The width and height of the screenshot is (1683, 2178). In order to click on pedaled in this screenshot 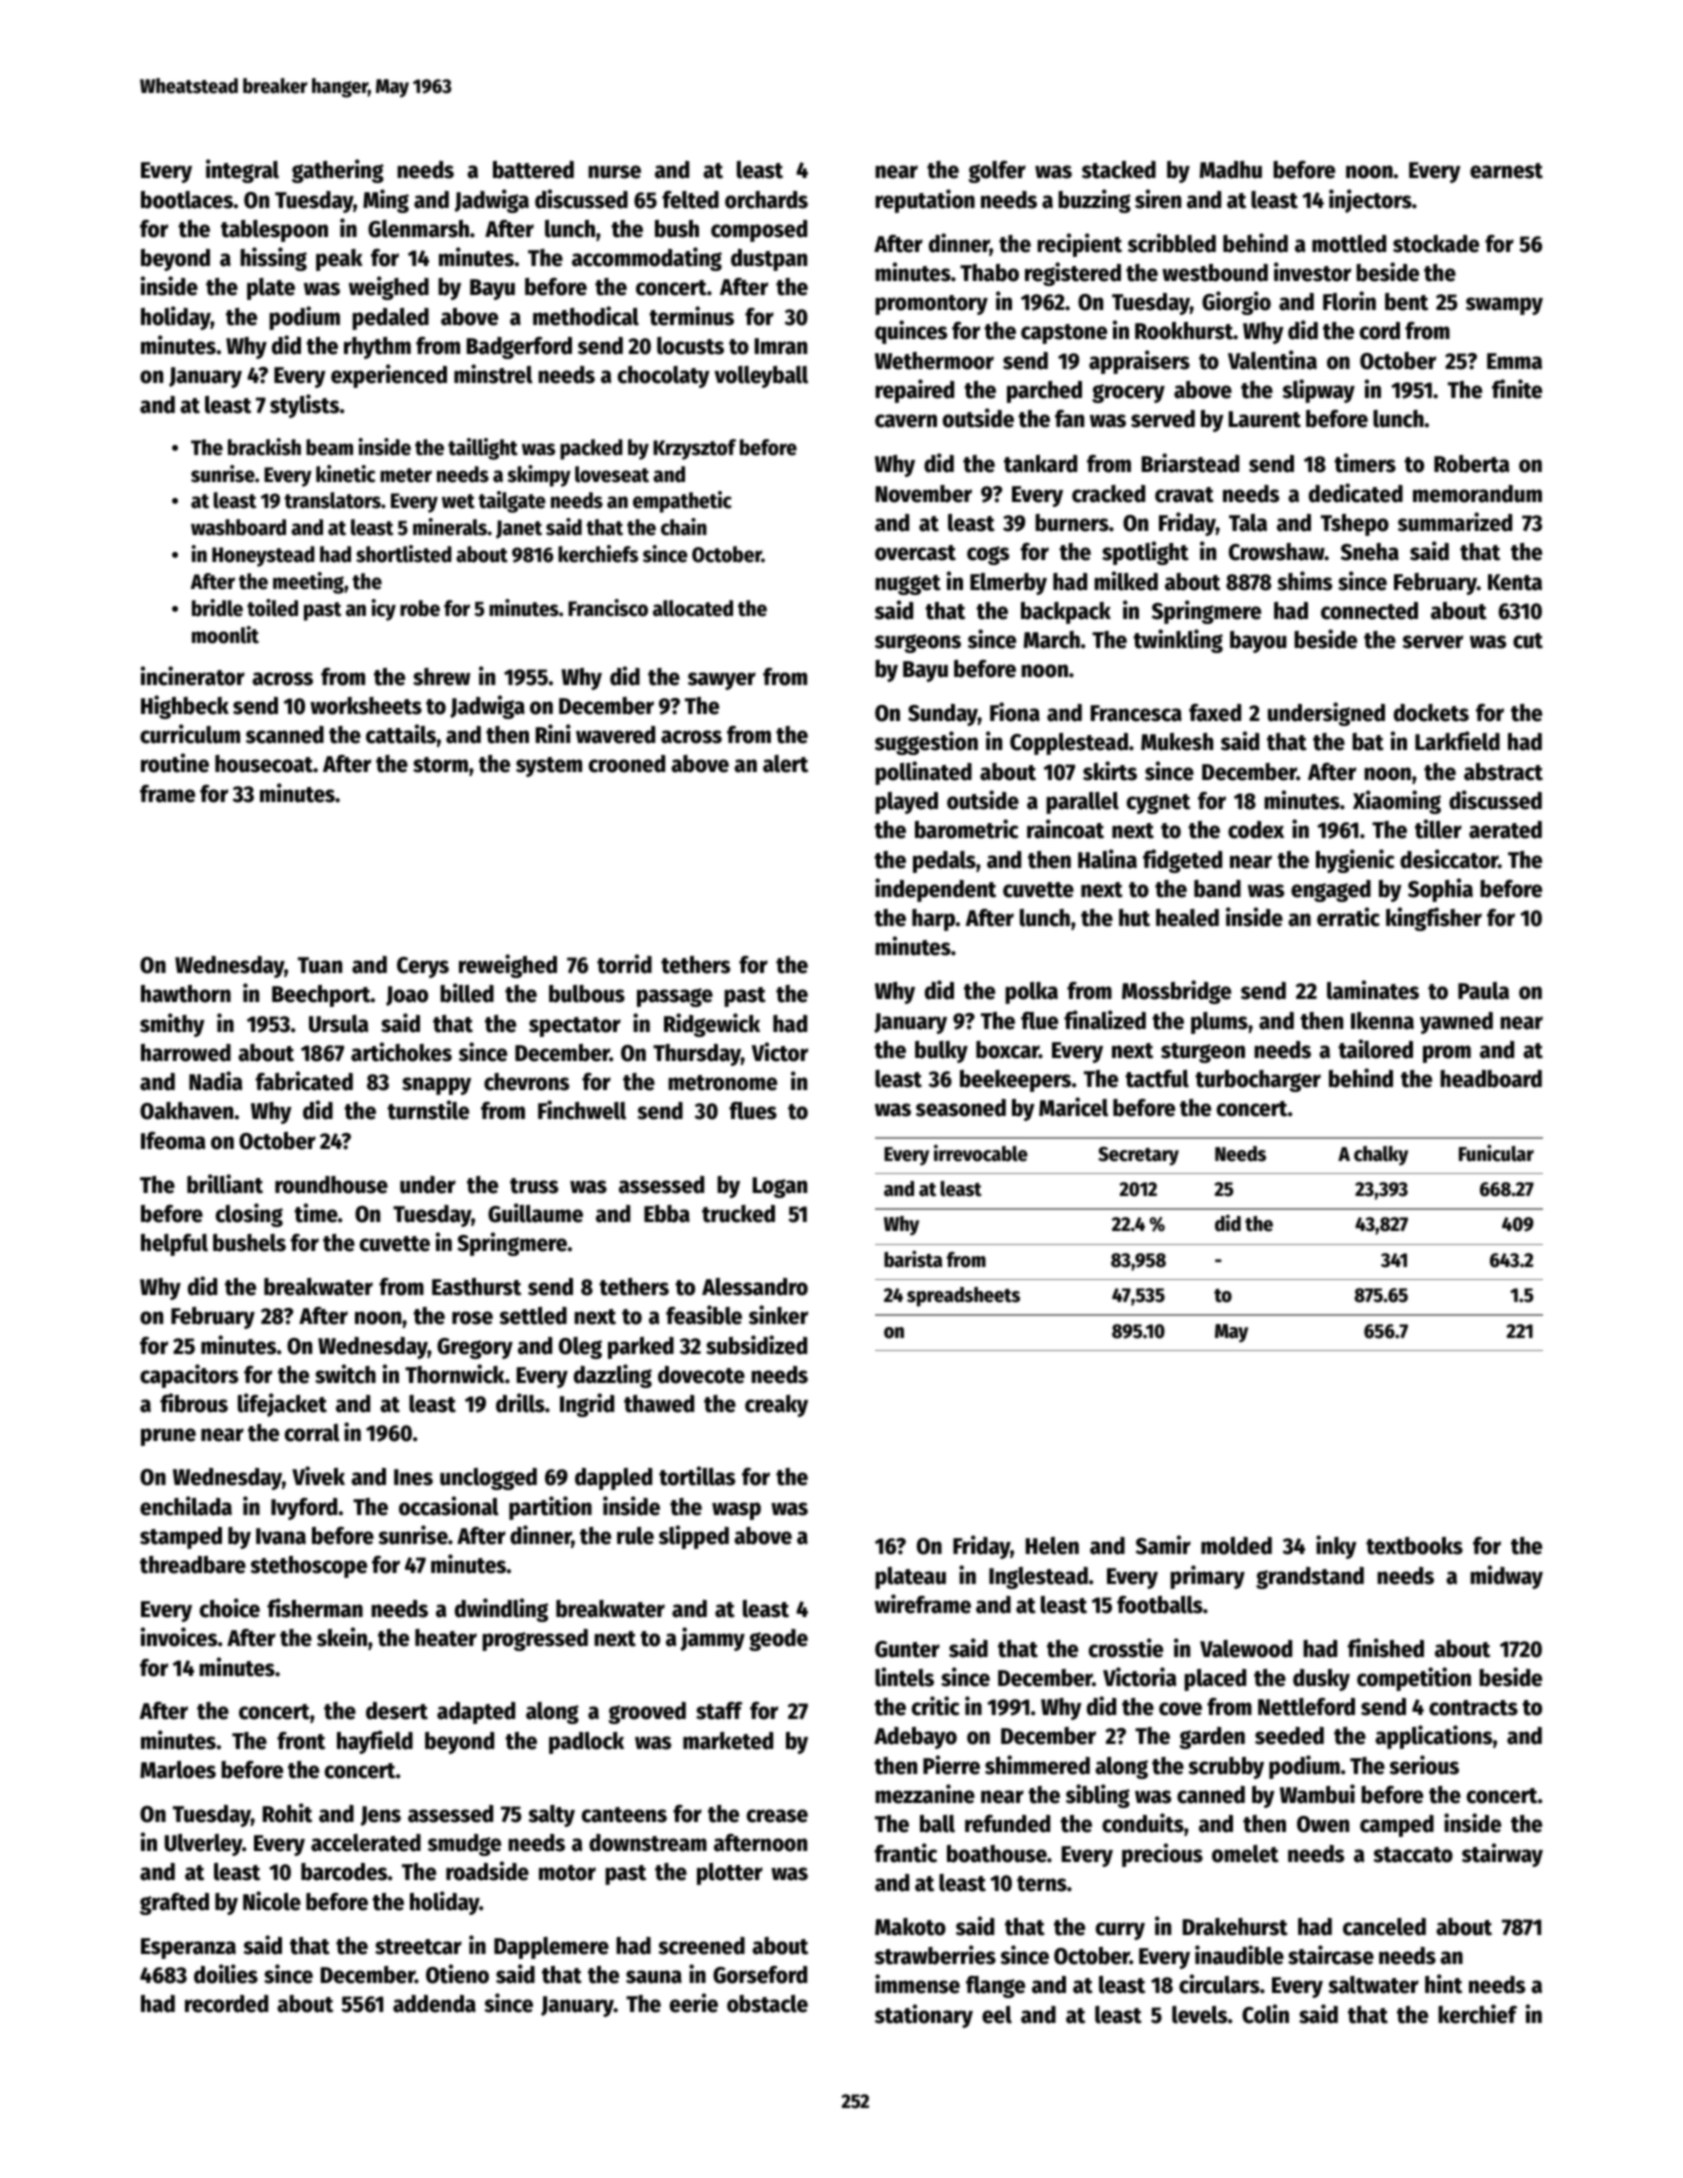, I will do `click(390, 319)`.
